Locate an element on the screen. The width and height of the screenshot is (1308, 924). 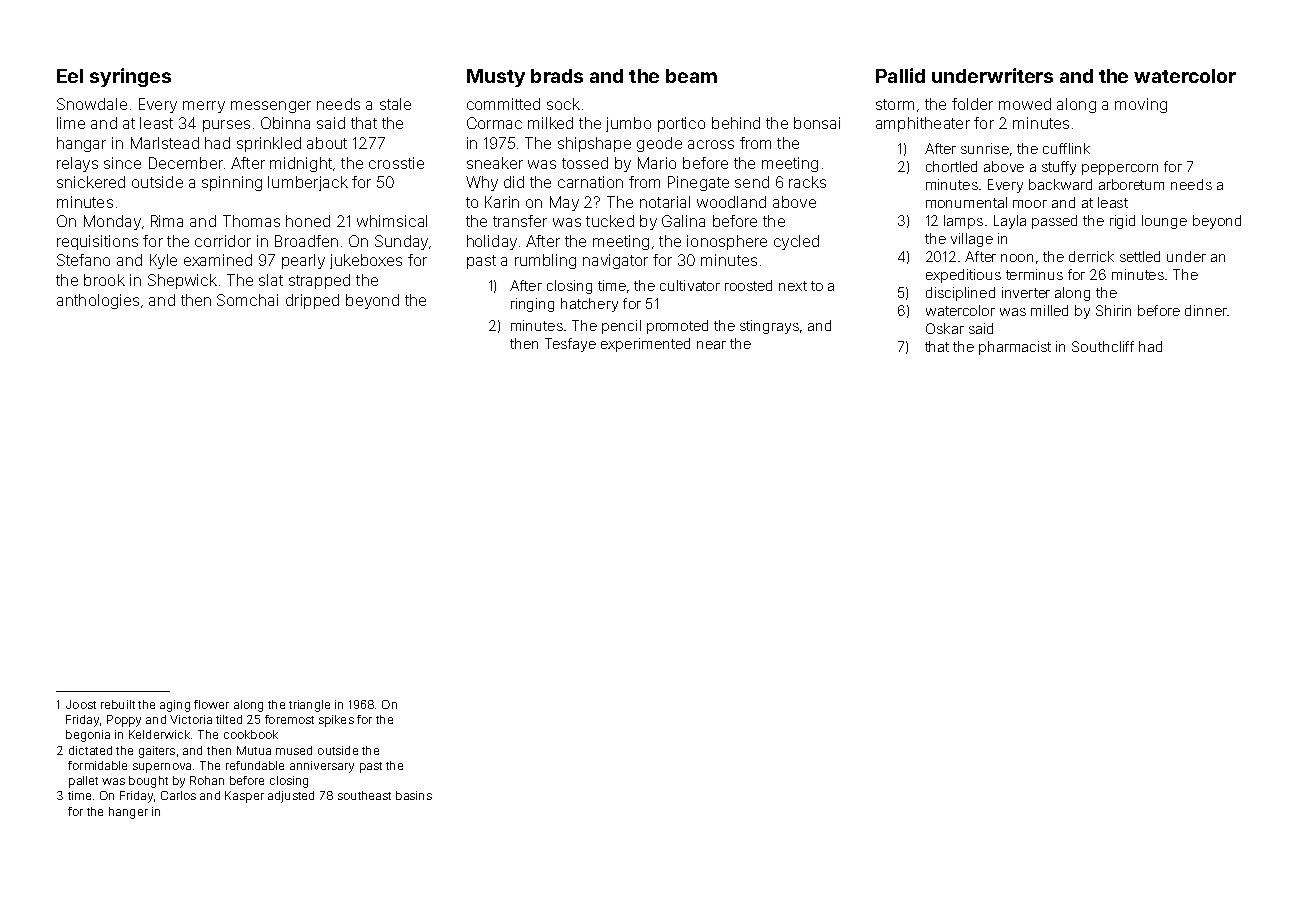
behind is located at coordinates (736, 123).
